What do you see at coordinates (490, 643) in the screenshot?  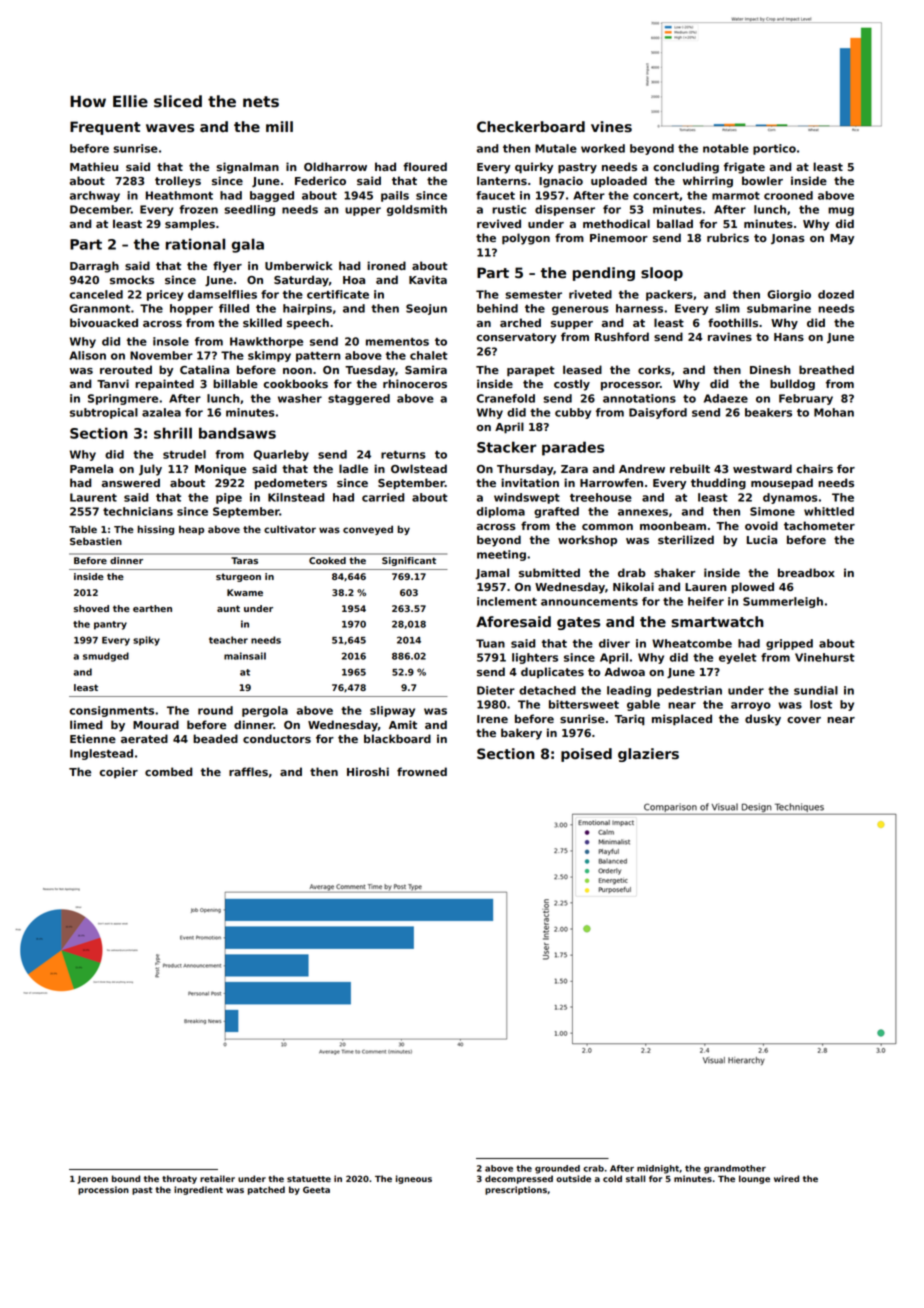 I see `Tuan` at bounding box center [490, 643].
